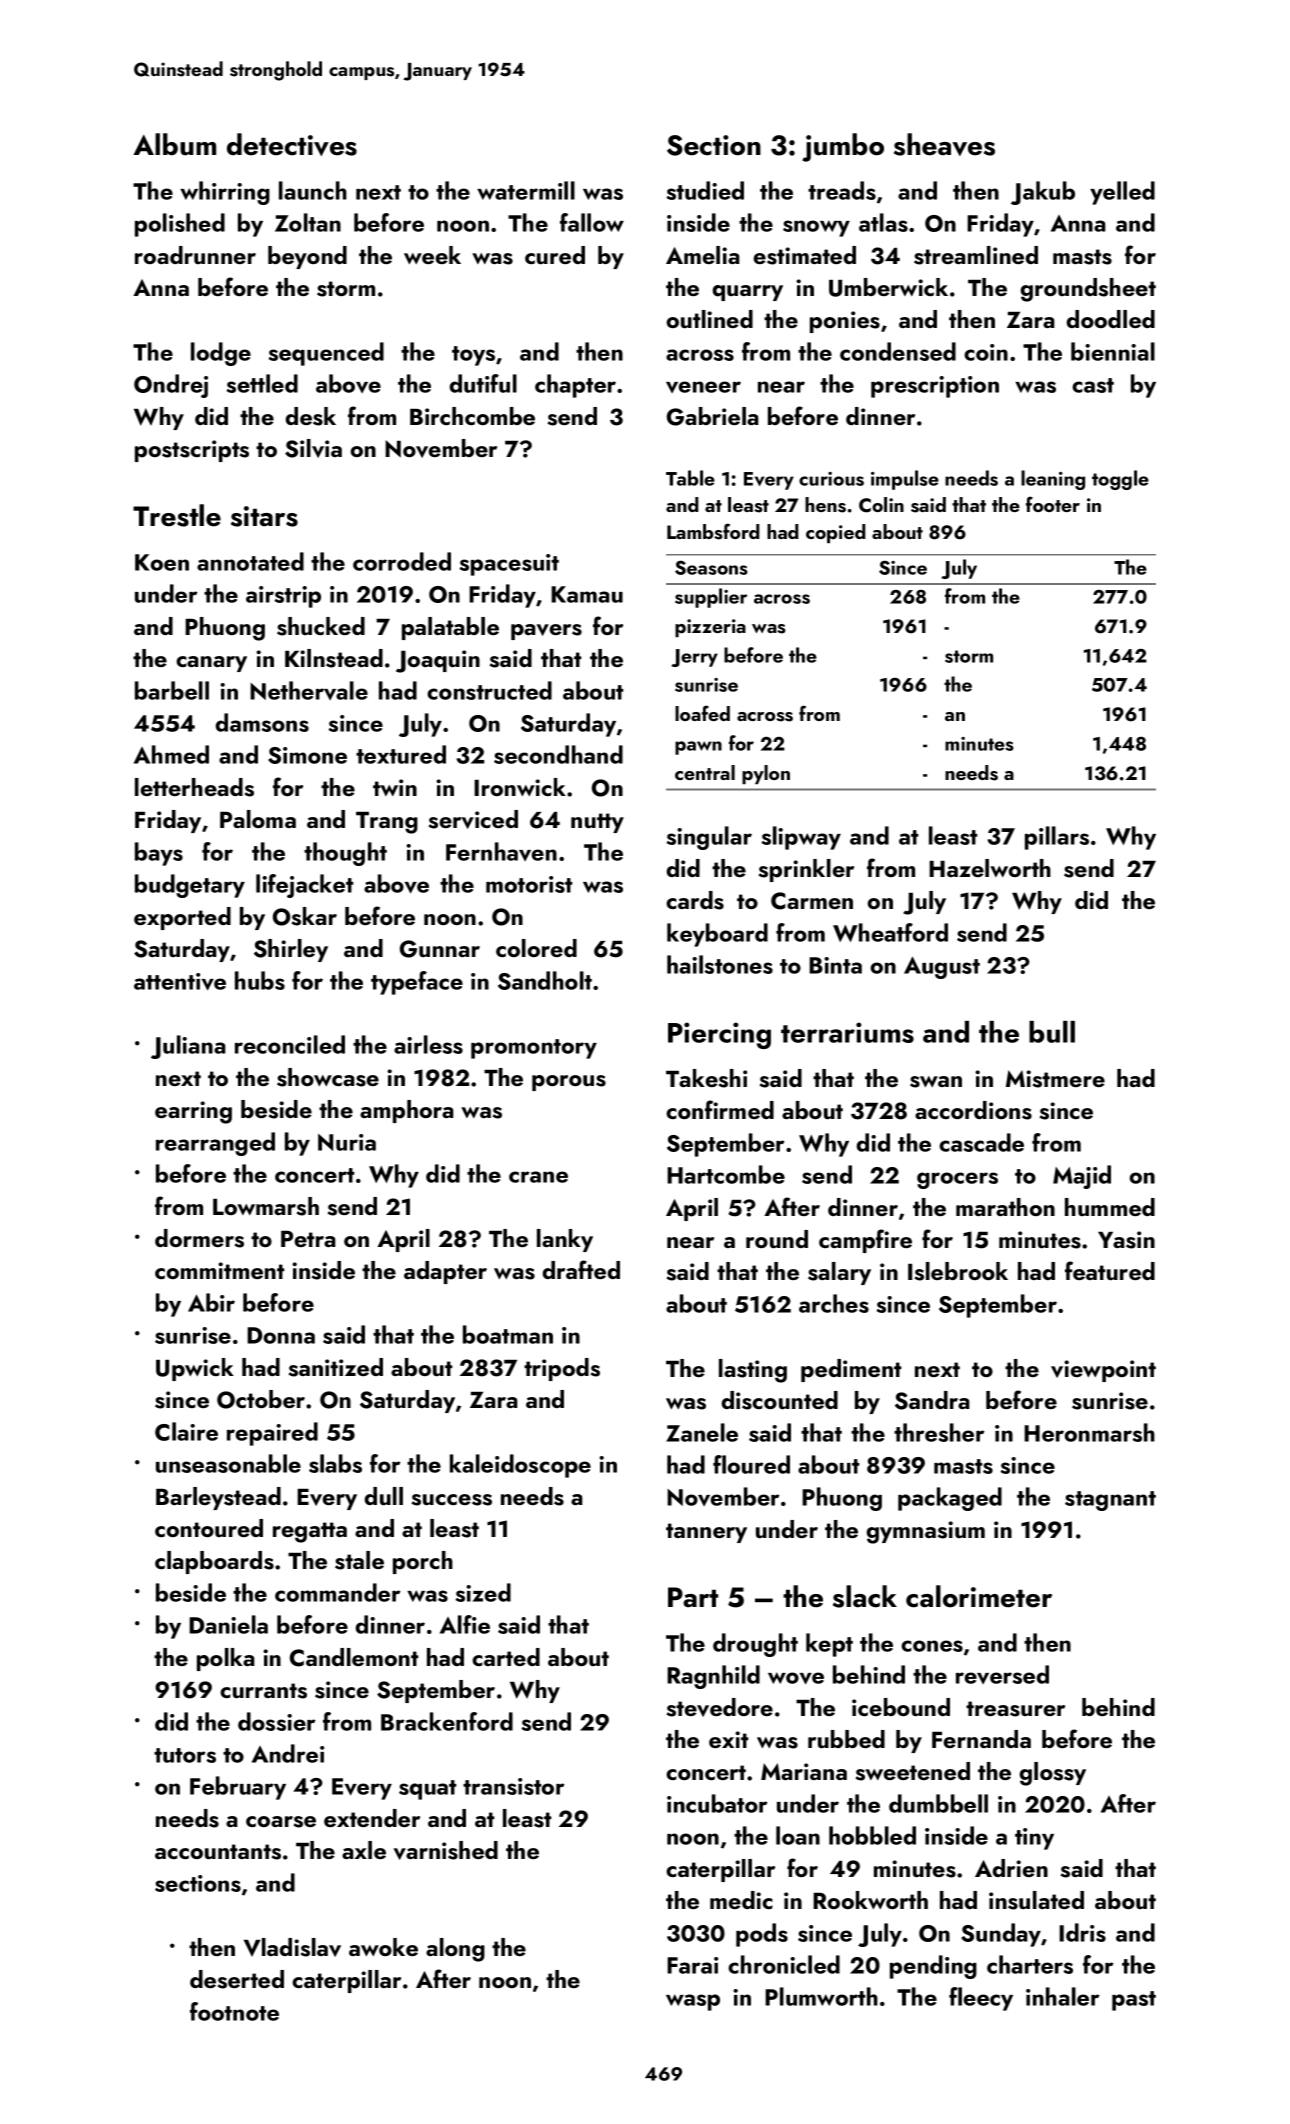 Image resolution: width=1290 pixels, height=2124 pixels. Describe the element at coordinates (305, 886) in the screenshot. I see `lifejacket` at that location.
